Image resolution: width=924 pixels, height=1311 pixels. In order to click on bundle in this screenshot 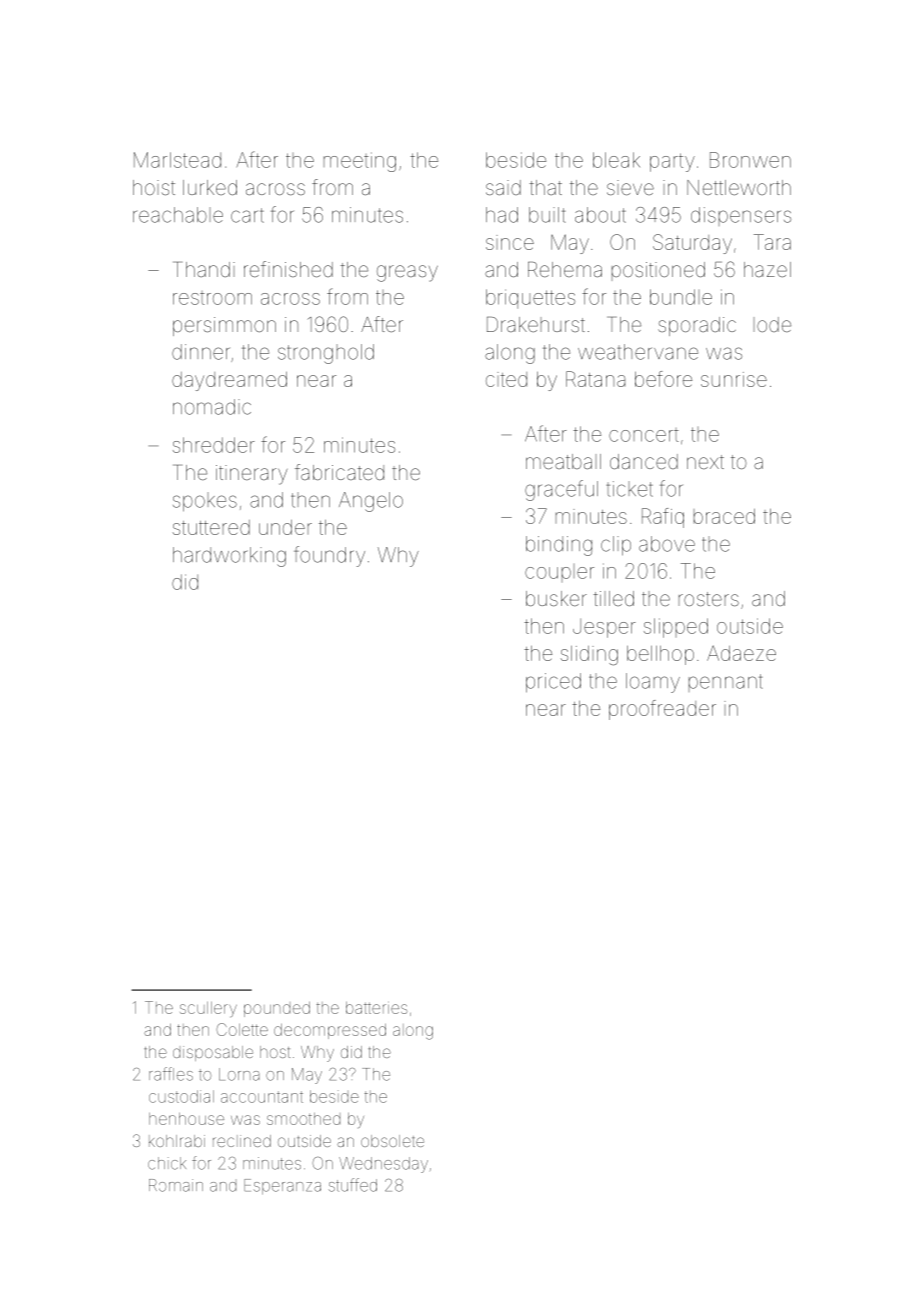, I will do `click(681, 297)`.
